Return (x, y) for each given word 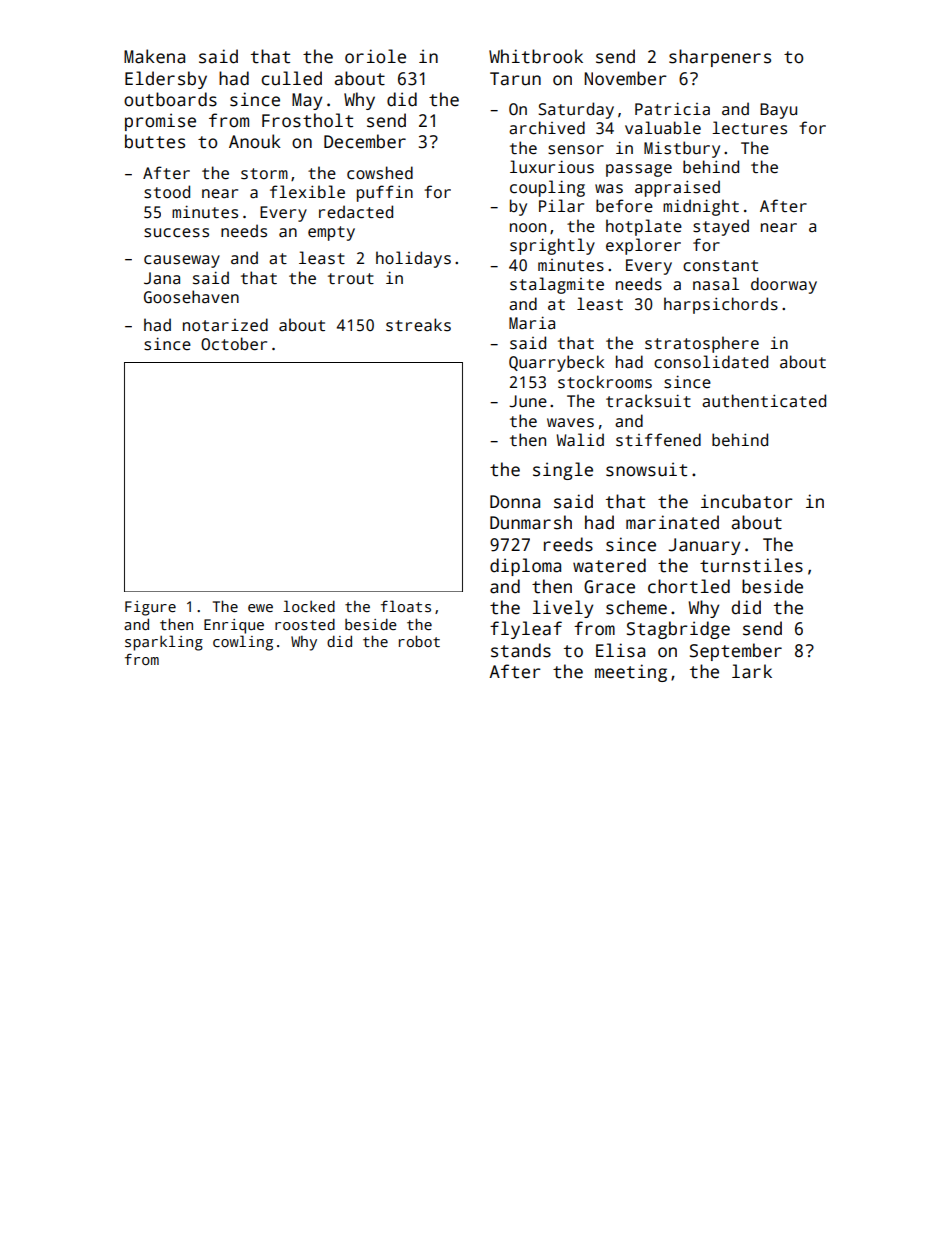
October (234, 344)
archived (547, 128)
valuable (663, 128)
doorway (784, 285)
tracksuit (648, 401)
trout (351, 278)
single (563, 471)
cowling (243, 643)
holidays (413, 259)
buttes (155, 141)
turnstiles (751, 565)
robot (419, 641)
